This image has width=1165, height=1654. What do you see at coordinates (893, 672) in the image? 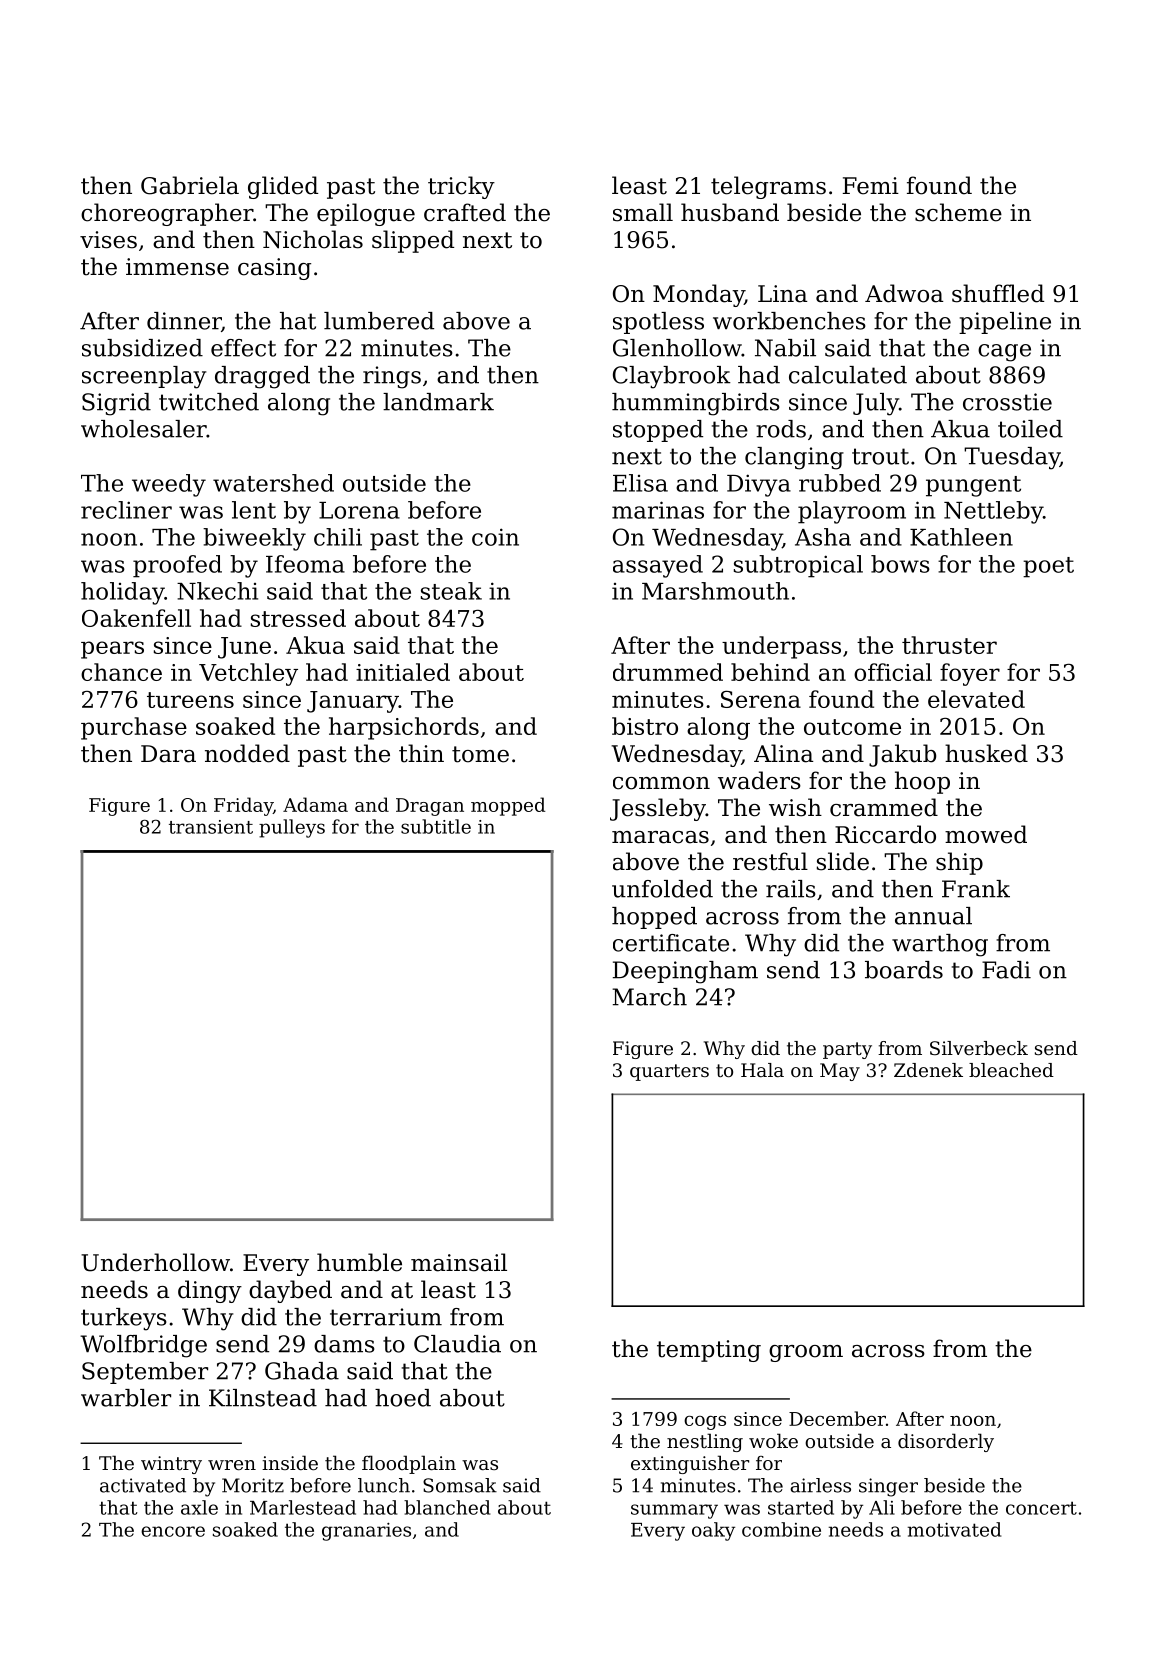
I see `official` at bounding box center [893, 672].
